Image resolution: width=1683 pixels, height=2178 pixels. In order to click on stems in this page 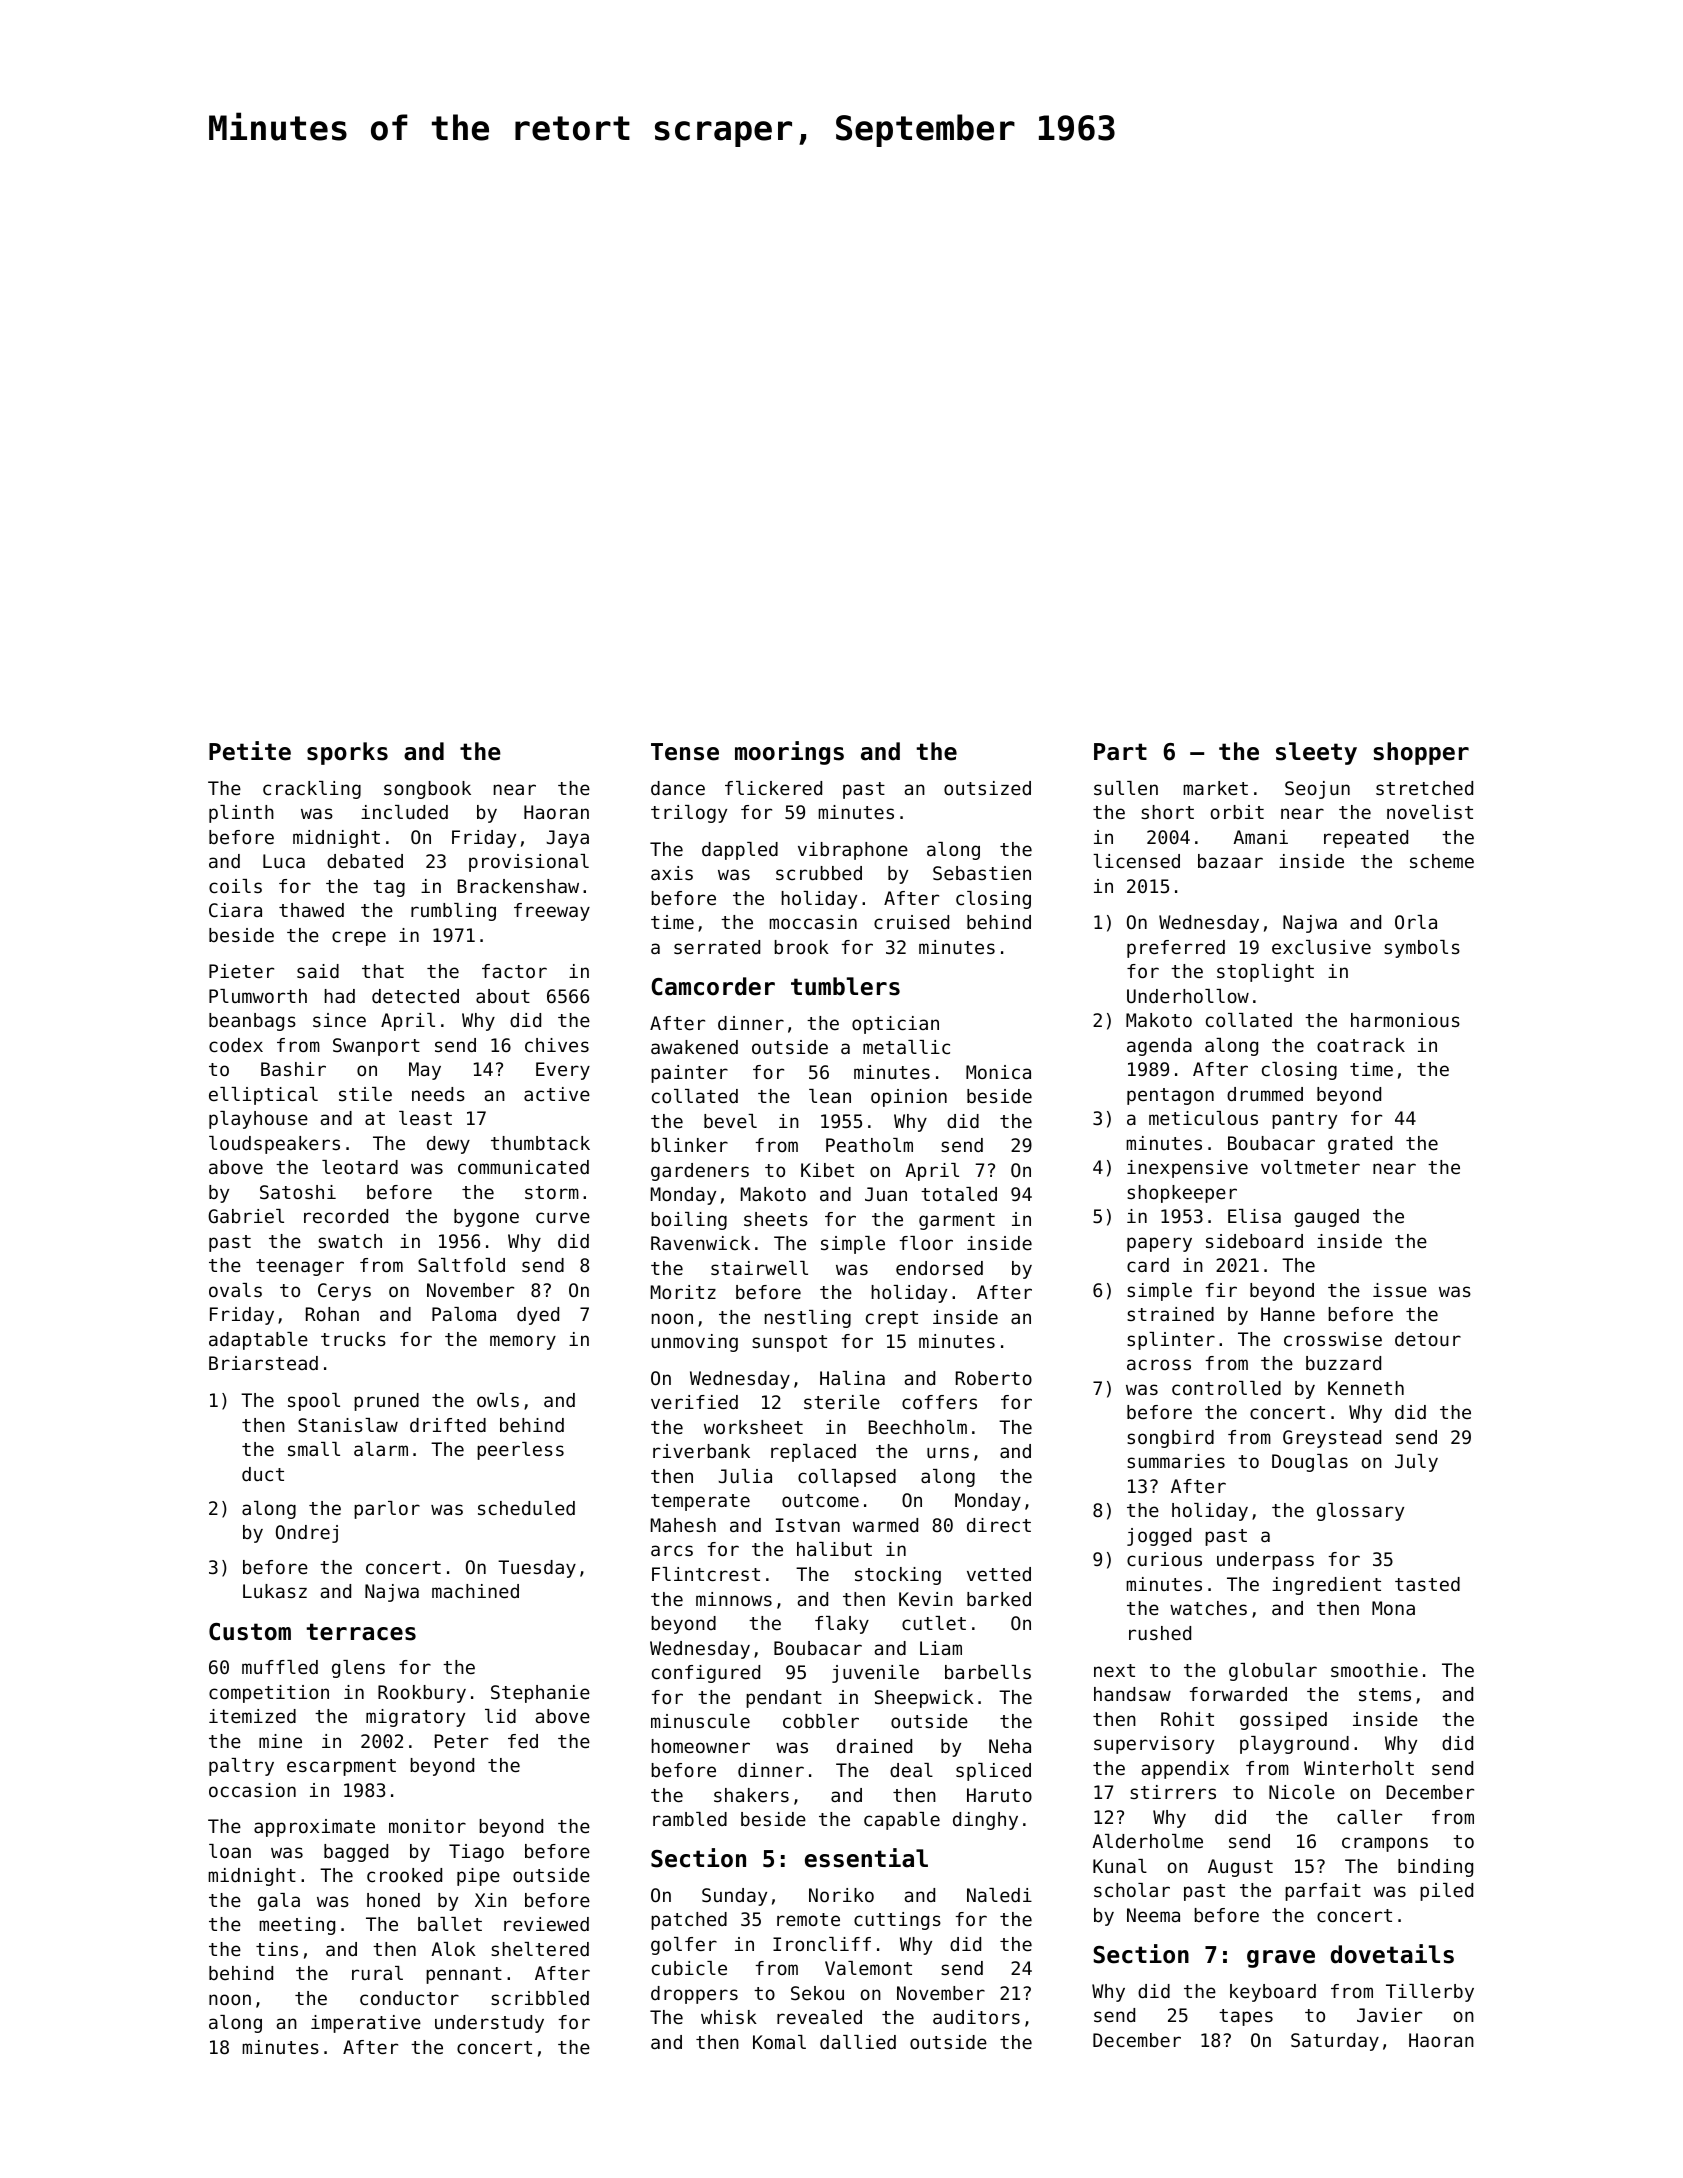, I will do `click(1385, 1694)`.
